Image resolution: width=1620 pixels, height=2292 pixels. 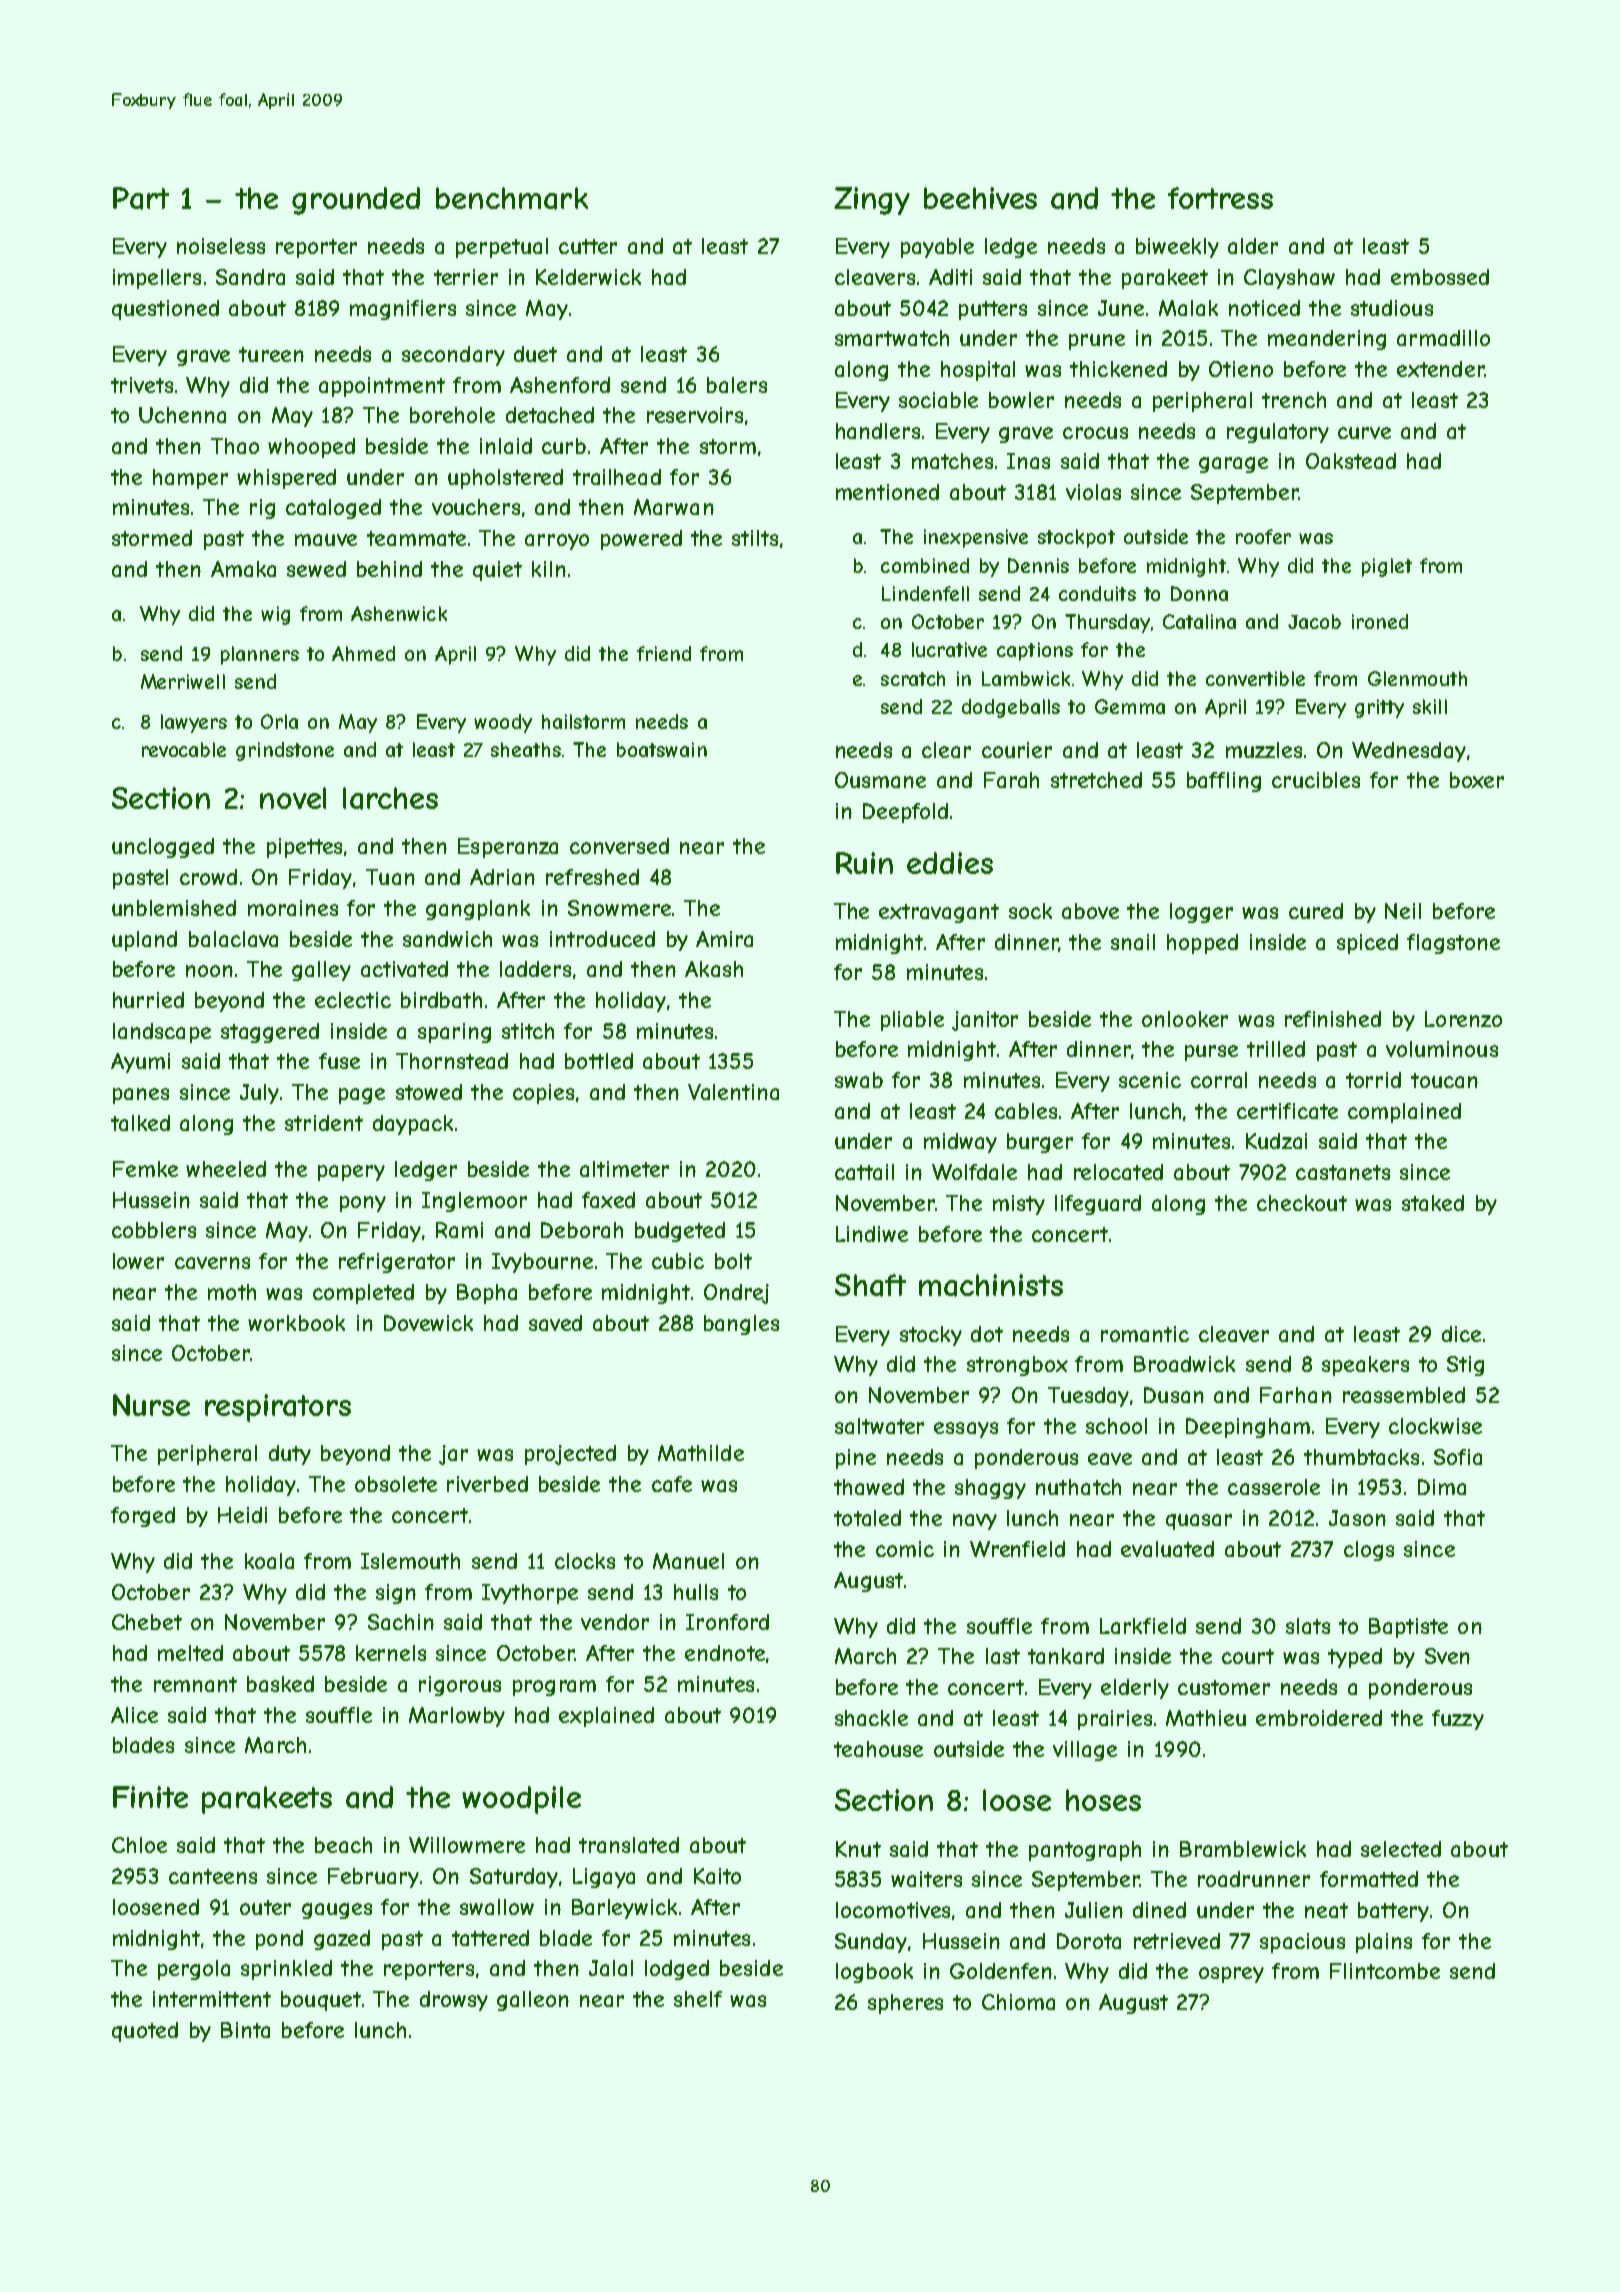 I want to click on landscape, so click(x=162, y=1033).
